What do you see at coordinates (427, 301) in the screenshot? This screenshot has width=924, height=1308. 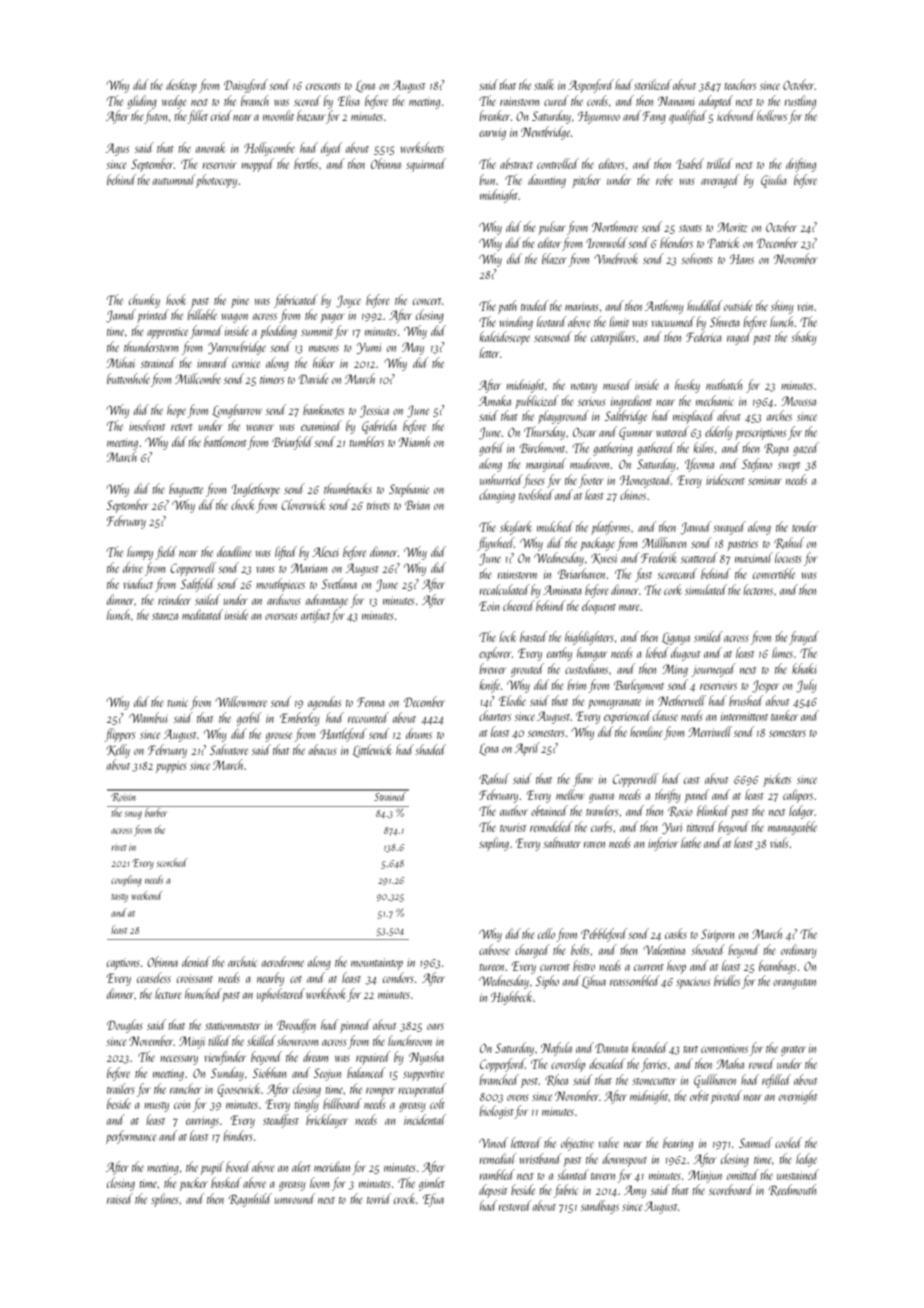 I see `concert` at bounding box center [427, 301].
